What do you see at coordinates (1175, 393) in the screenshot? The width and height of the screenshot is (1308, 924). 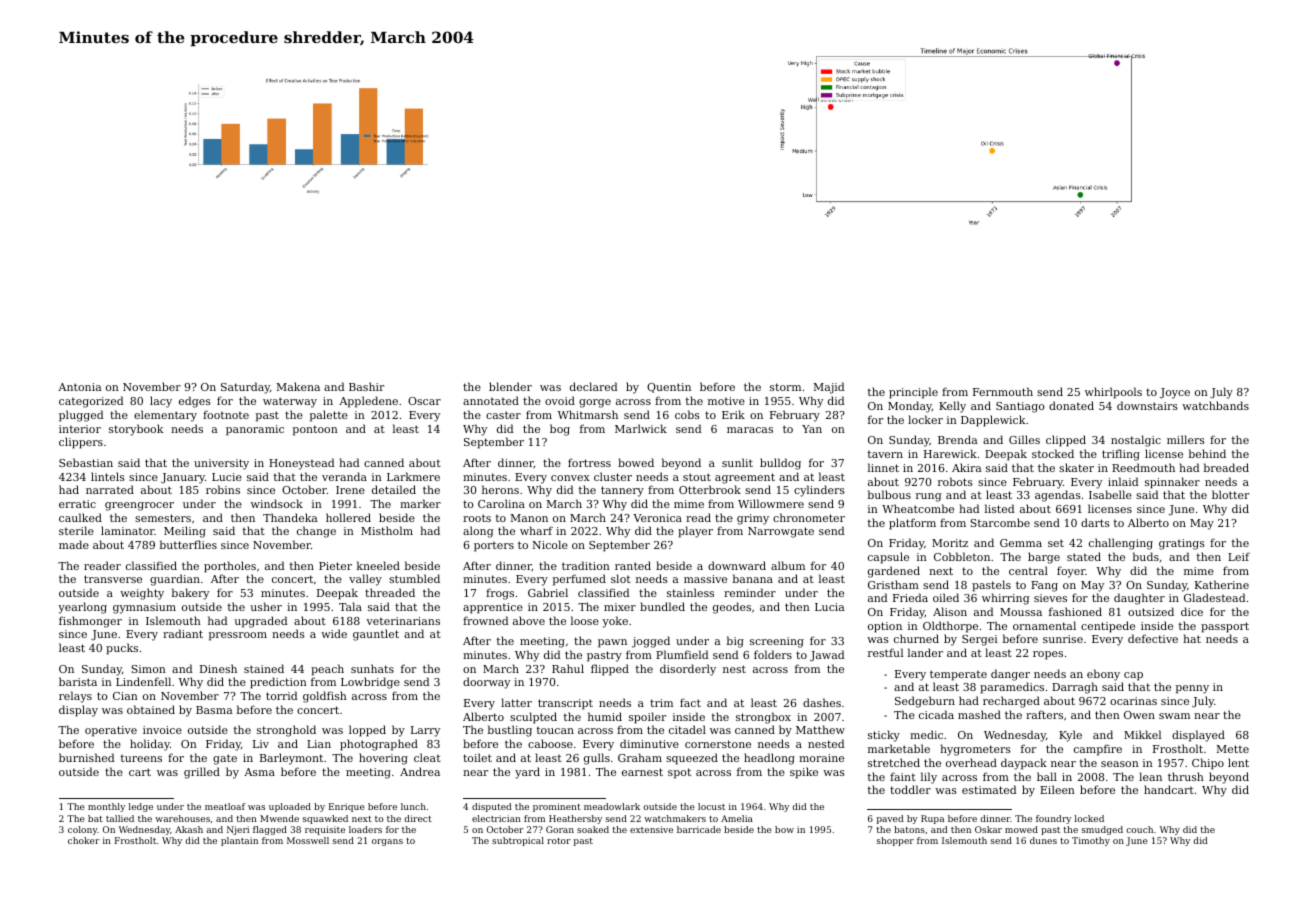 I see `Joyce` at bounding box center [1175, 393].
